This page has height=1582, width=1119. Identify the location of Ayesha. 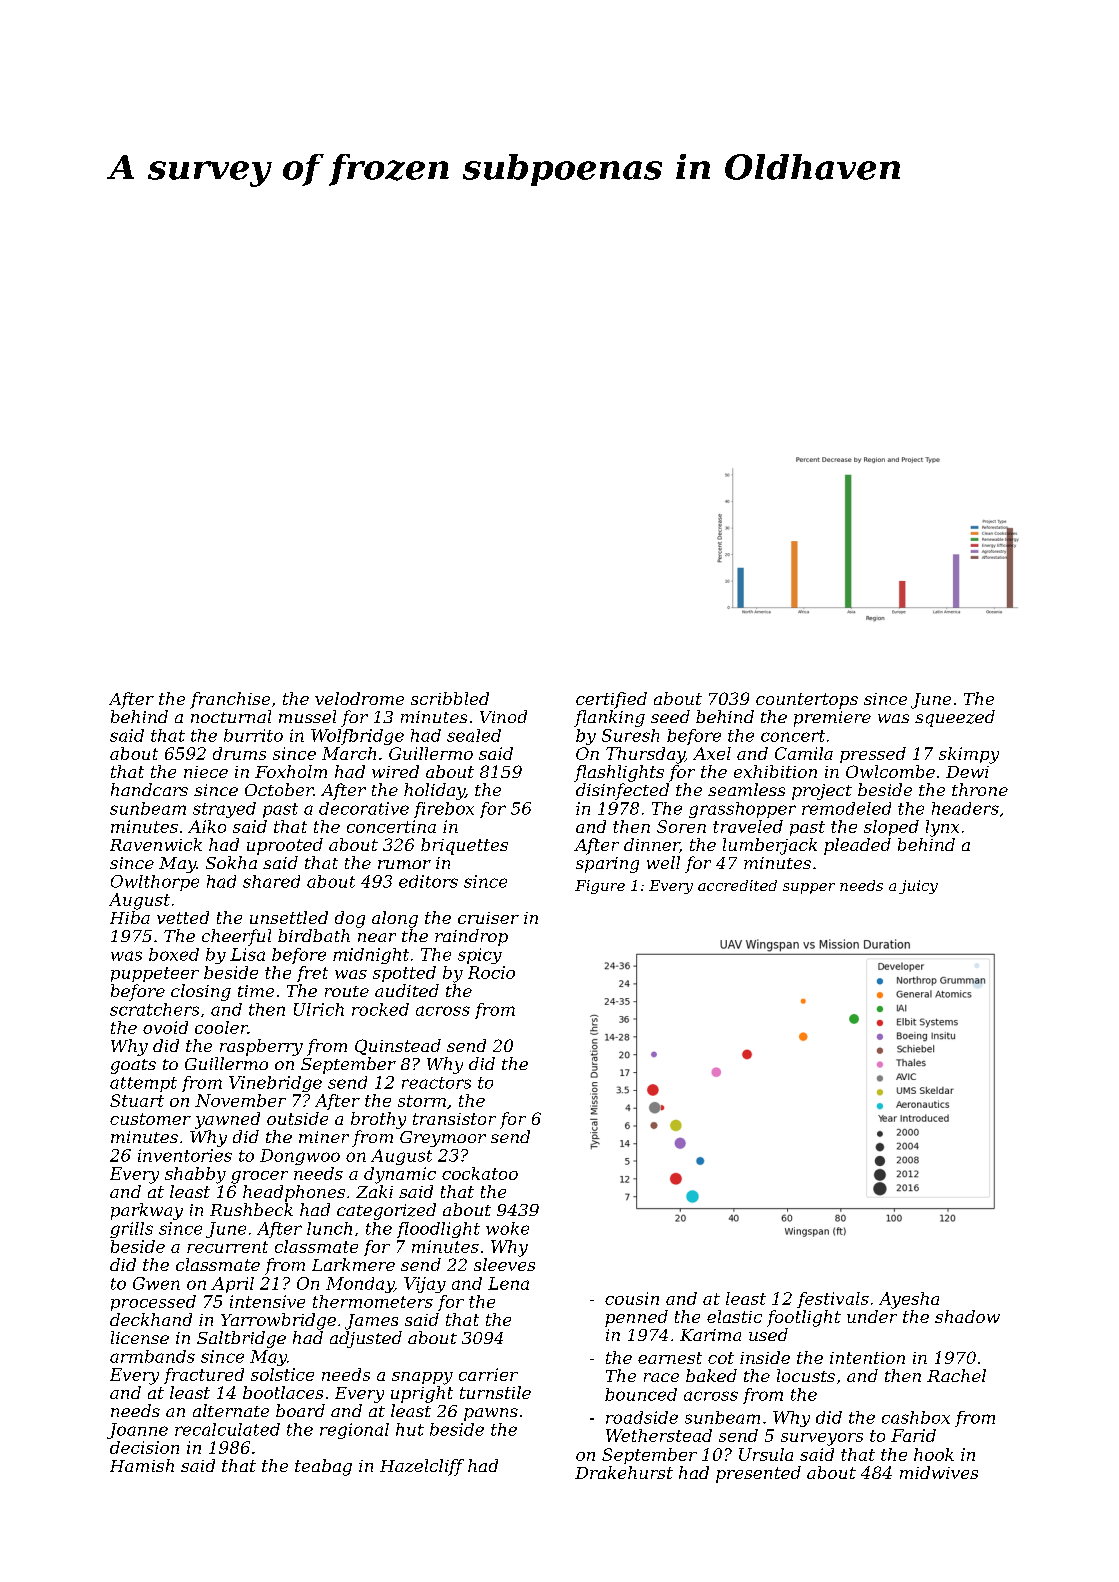
(909, 1300).
